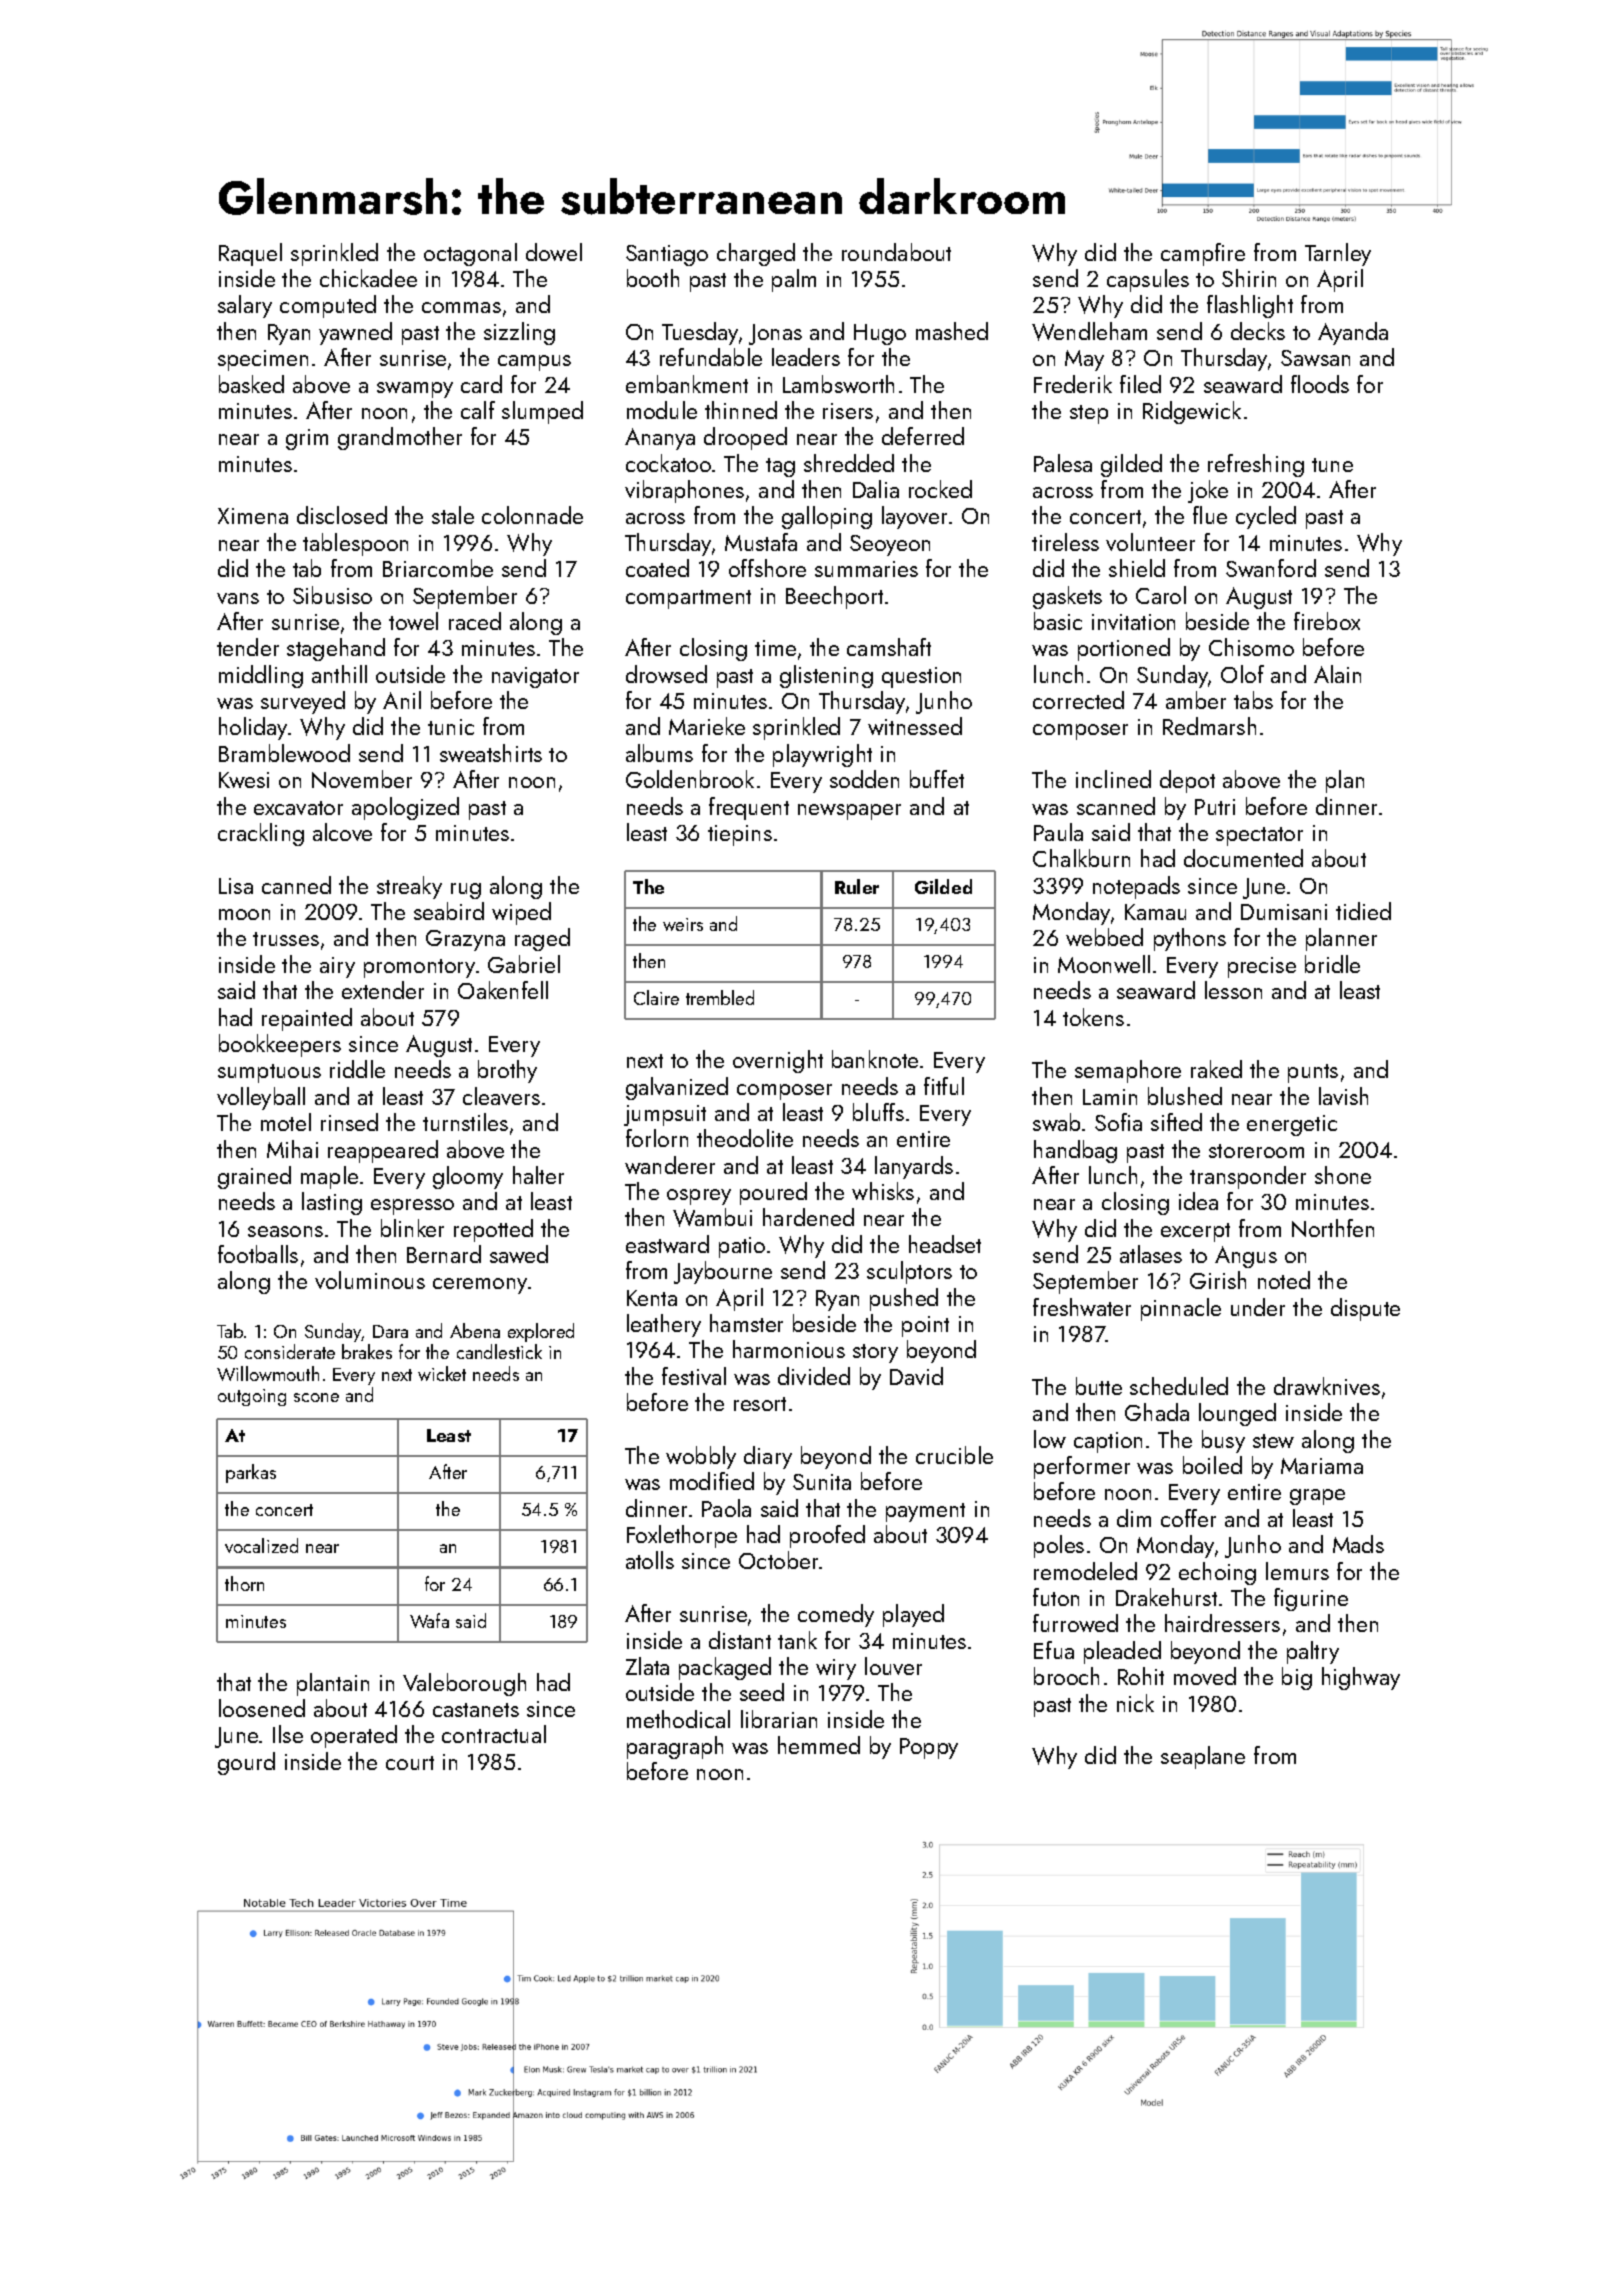 Image resolution: width=1620 pixels, height=2292 pixels. I want to click on floods, so click(1320, 384).
